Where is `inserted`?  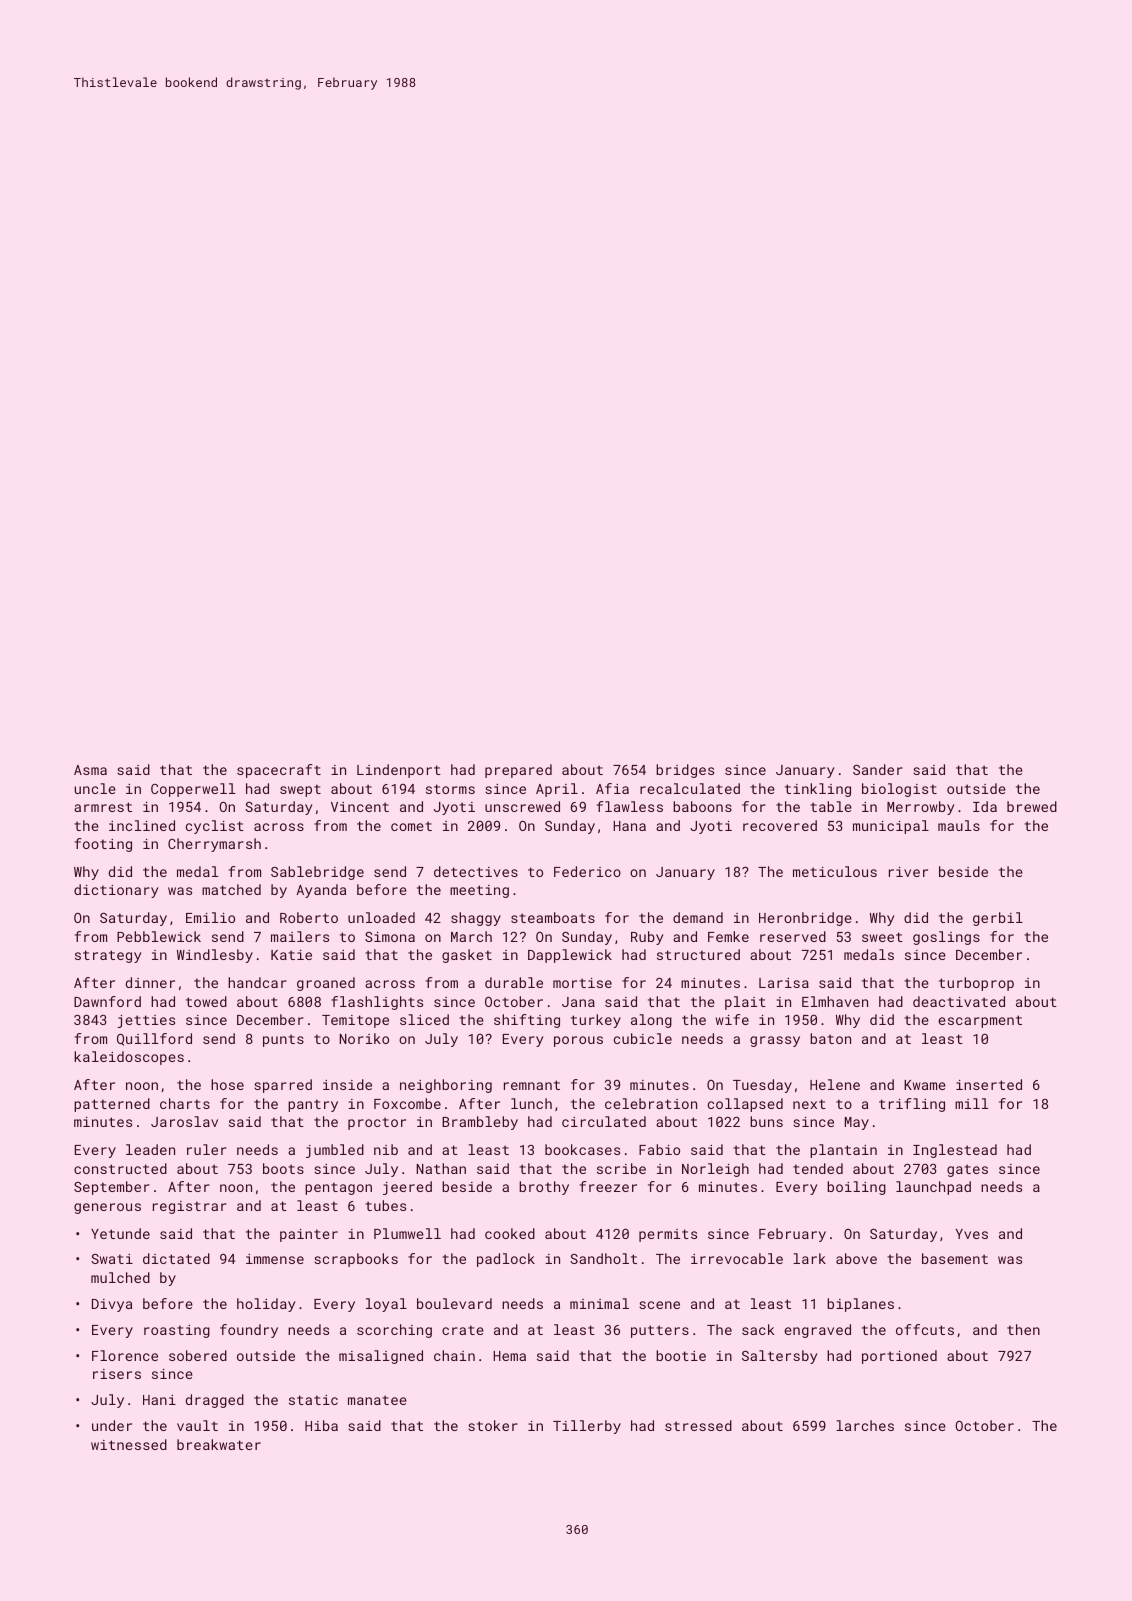
inserted is located at coordinates (989, 1084).
